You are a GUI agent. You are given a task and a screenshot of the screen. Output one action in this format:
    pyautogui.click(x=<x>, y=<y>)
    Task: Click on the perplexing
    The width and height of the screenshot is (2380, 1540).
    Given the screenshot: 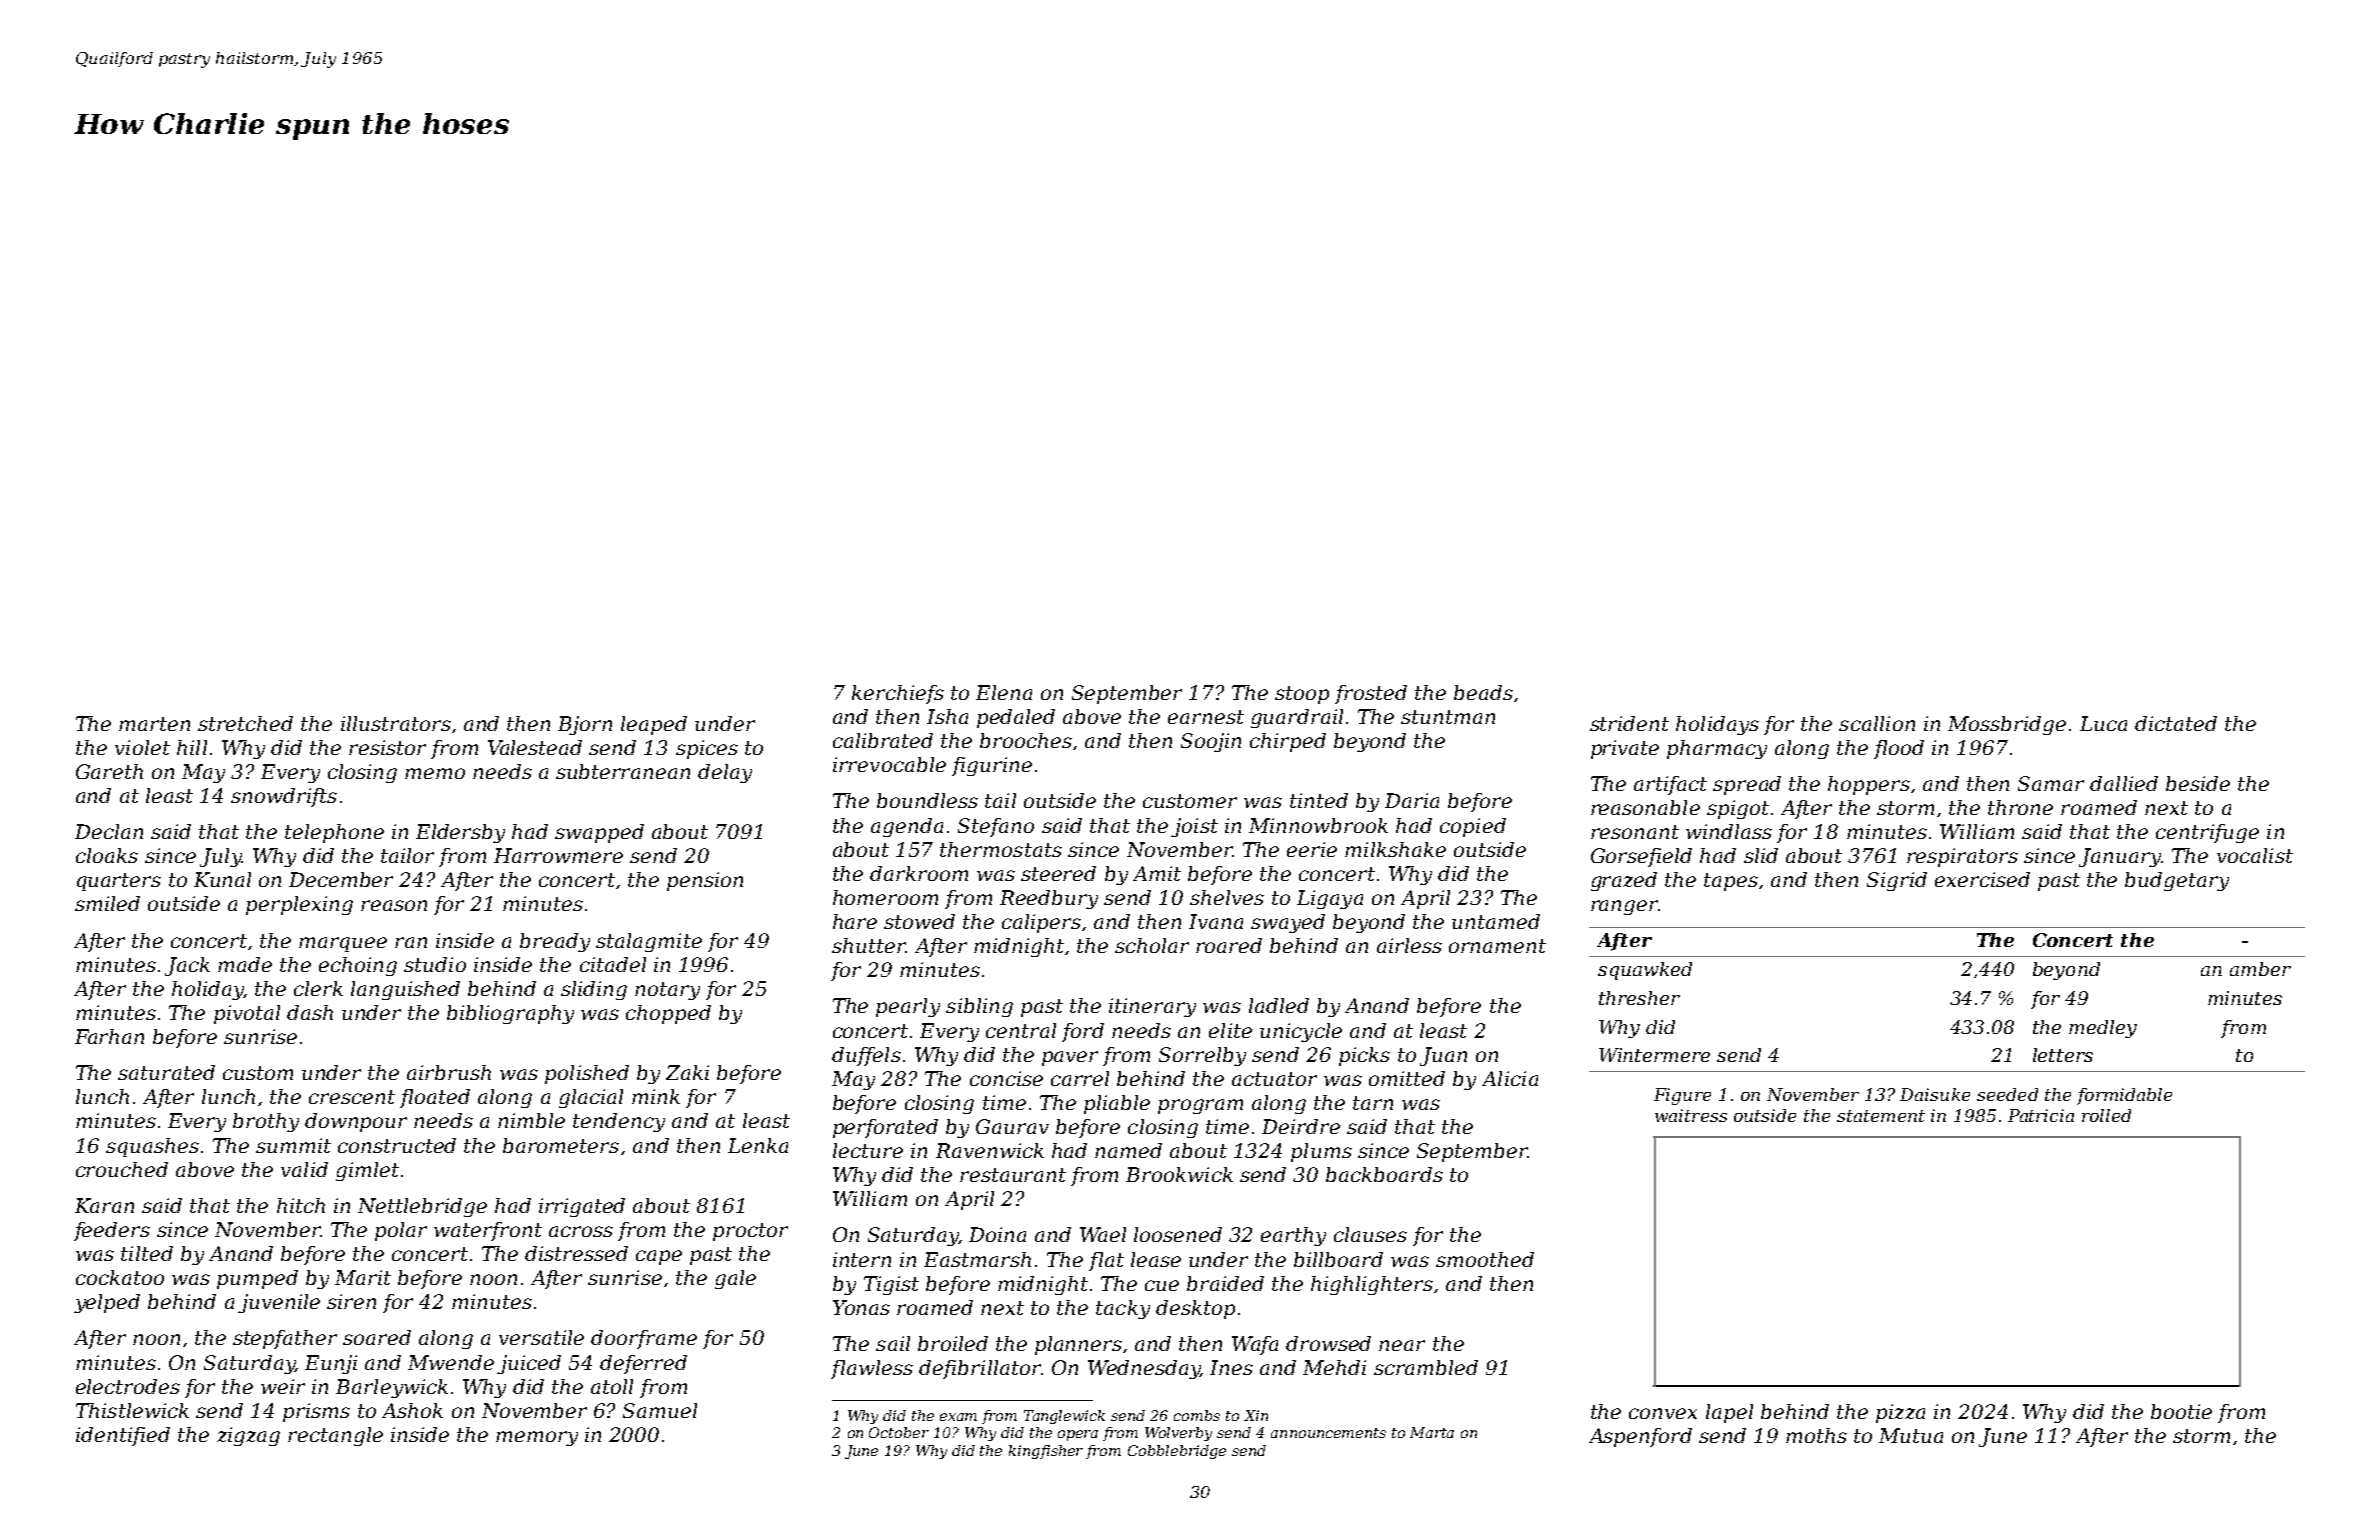 What is the action you would take?
    pyautogui.click(x=299, y=905)
